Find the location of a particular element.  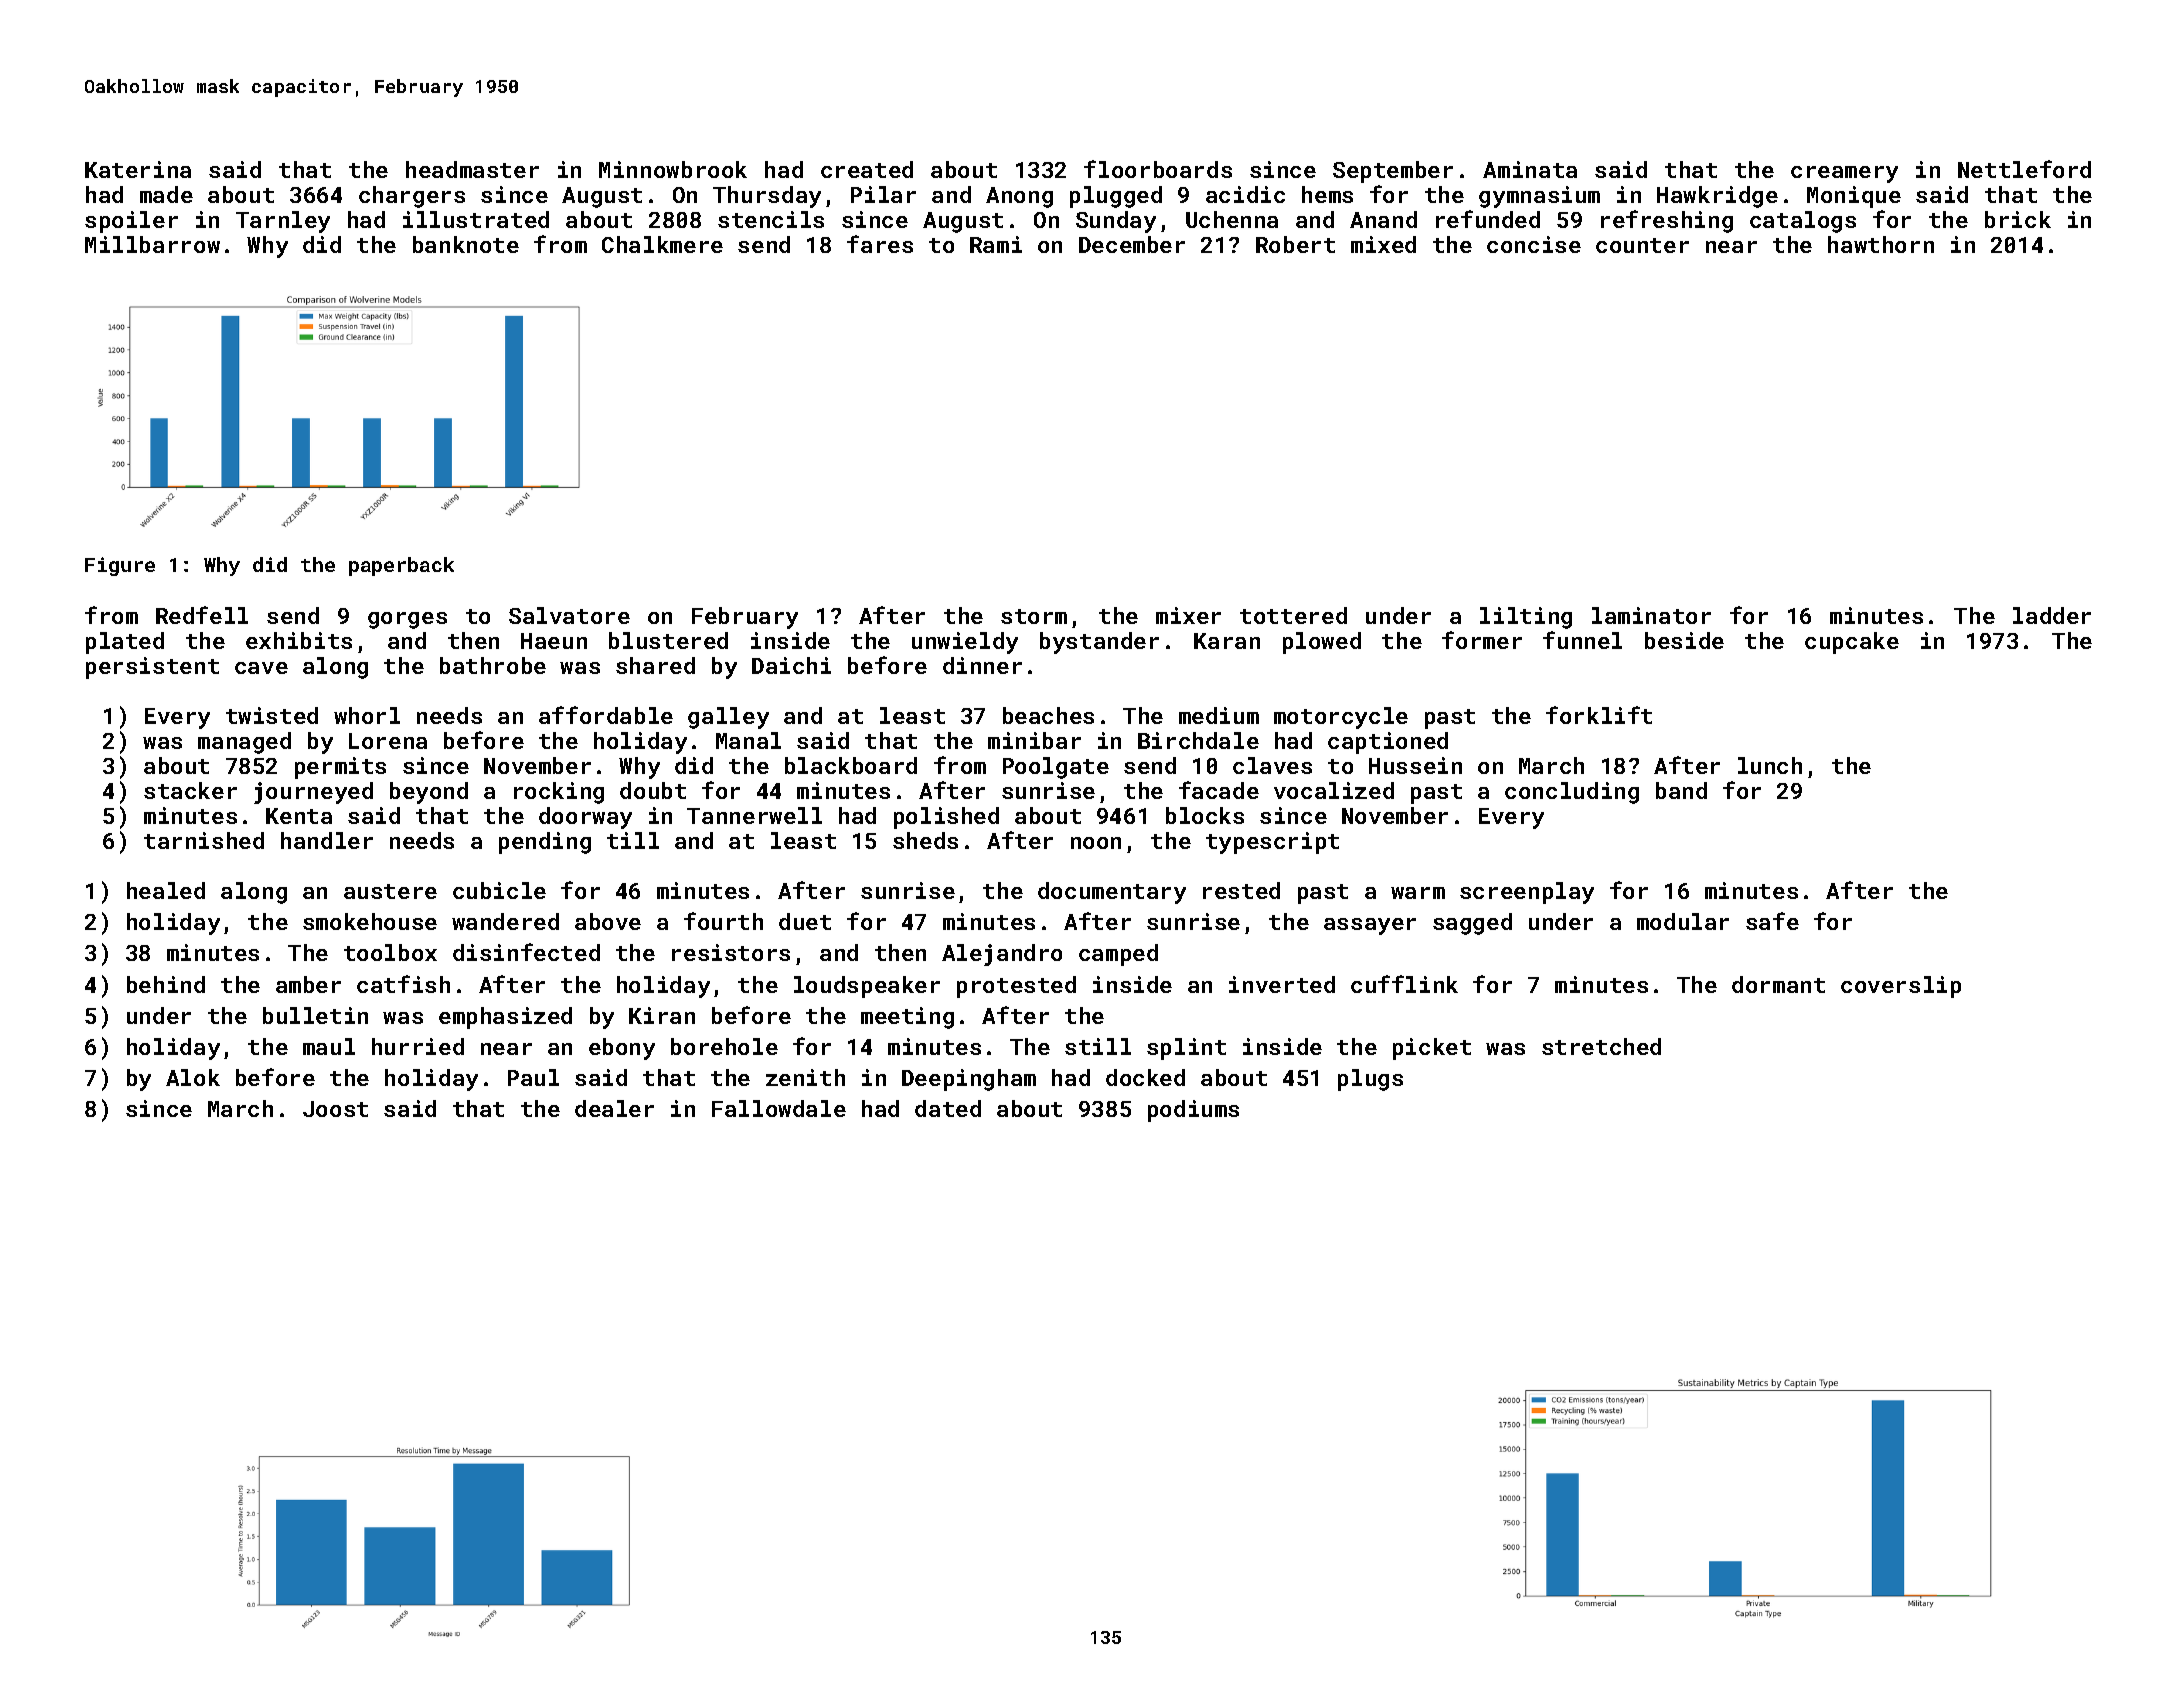

concise is located at coordinates (1534, 244).
